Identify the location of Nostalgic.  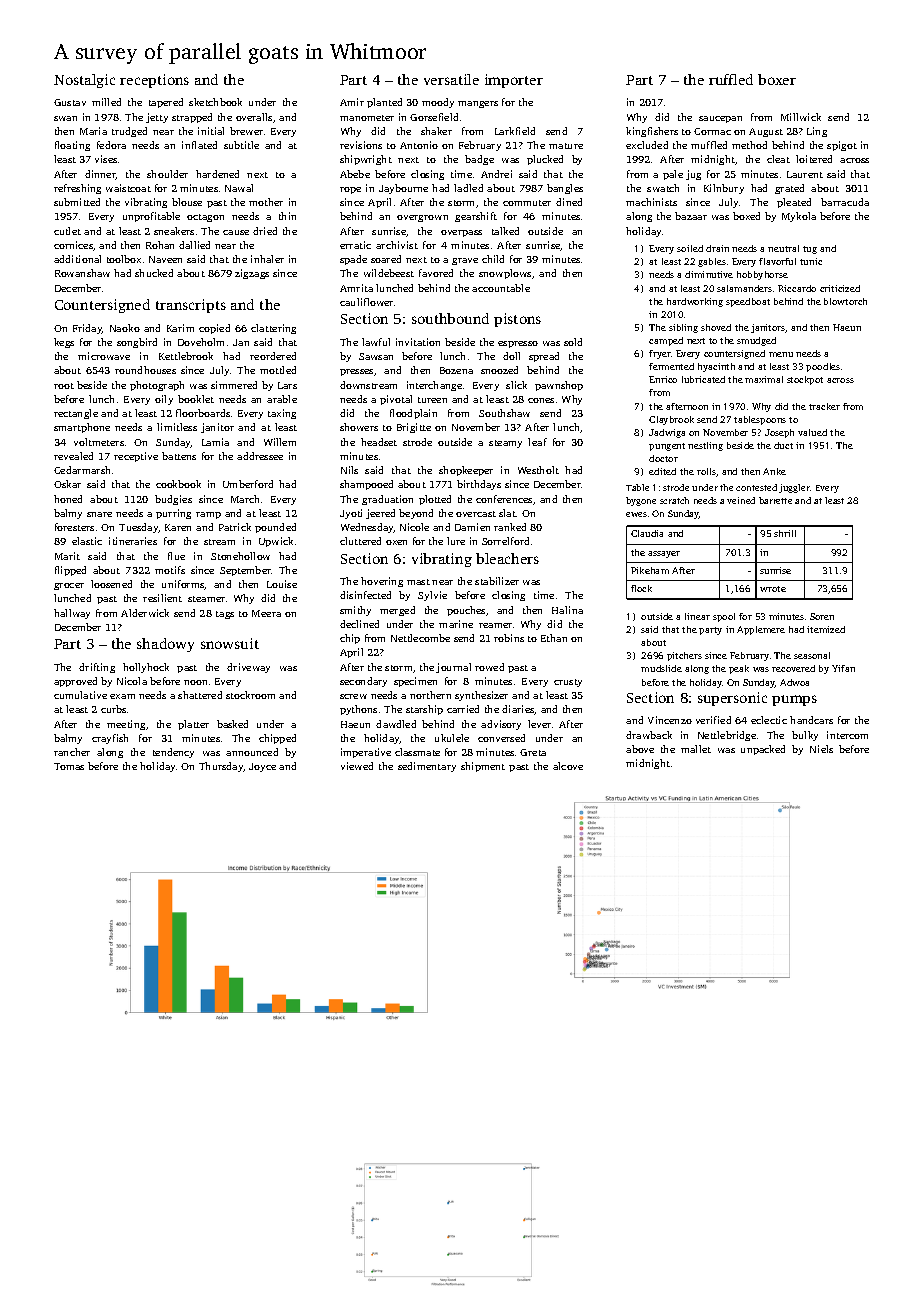
(84, 81).
